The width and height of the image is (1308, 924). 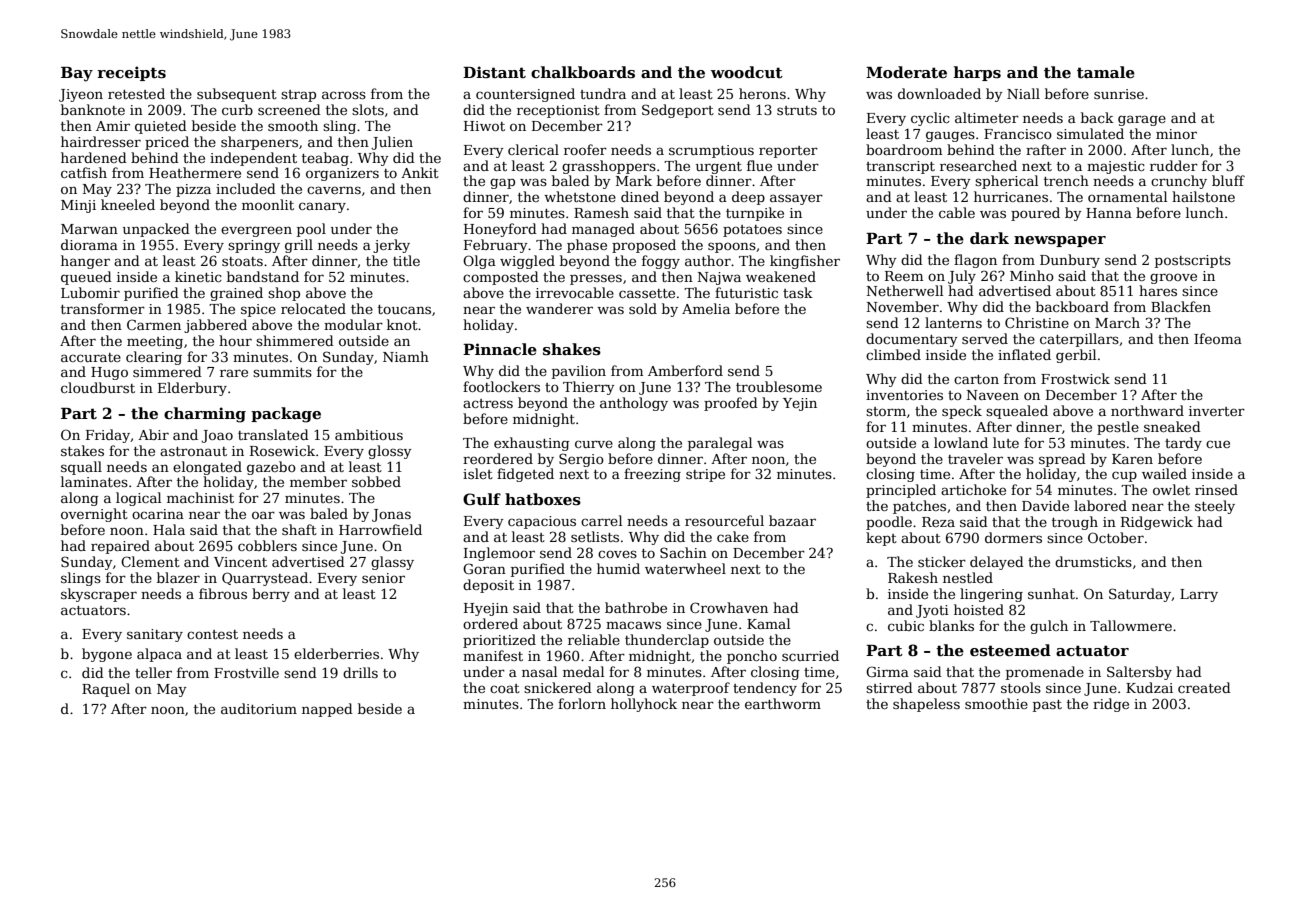 I want to click on napped, so click(x=327, y=710).
